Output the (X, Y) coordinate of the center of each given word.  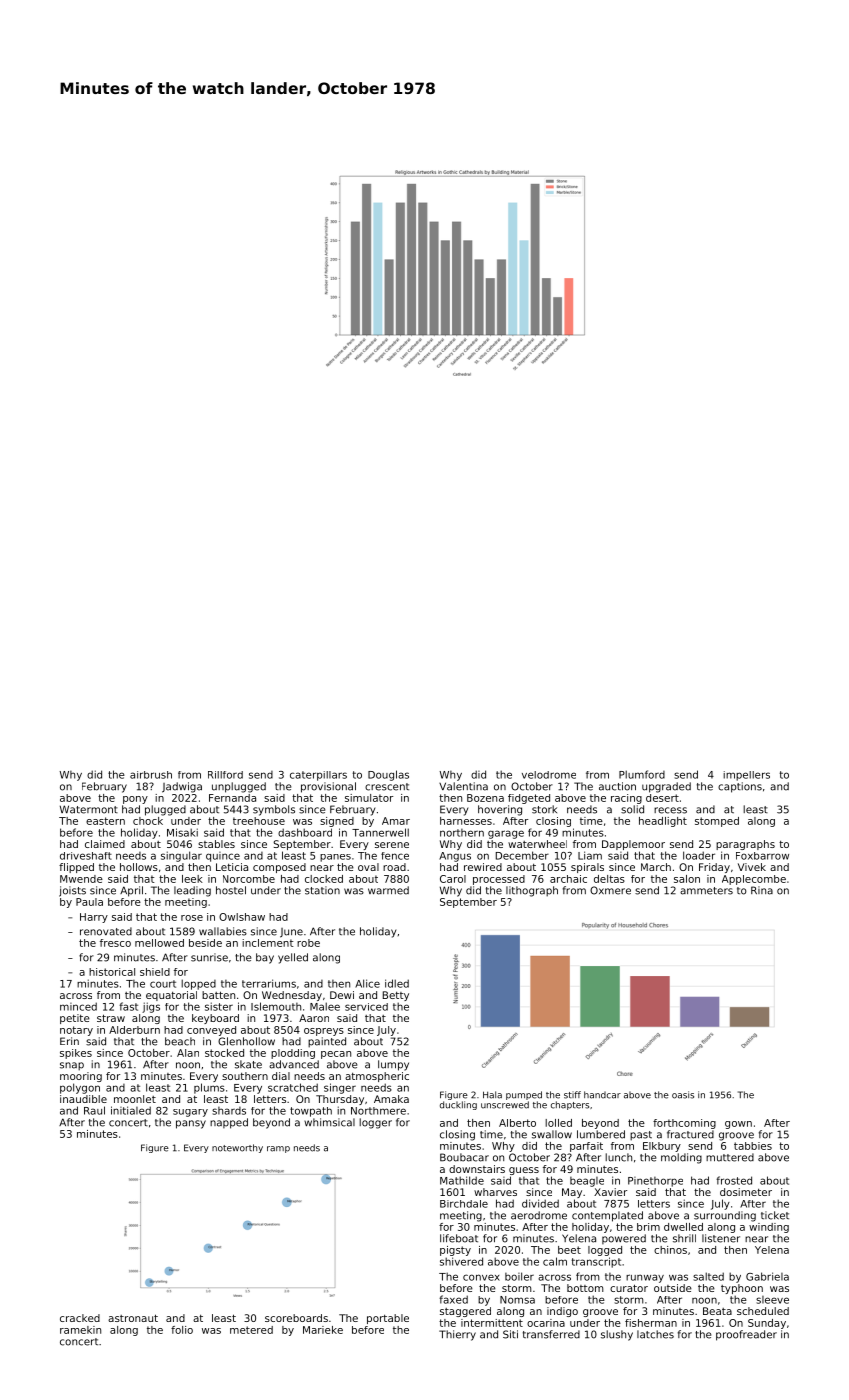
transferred (551, 1334)
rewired (483, 867)
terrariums (269, 983)
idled (397, 983)
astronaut (133, 1318)
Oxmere (610, 890)
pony (135, 800)
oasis (683, 1095)
